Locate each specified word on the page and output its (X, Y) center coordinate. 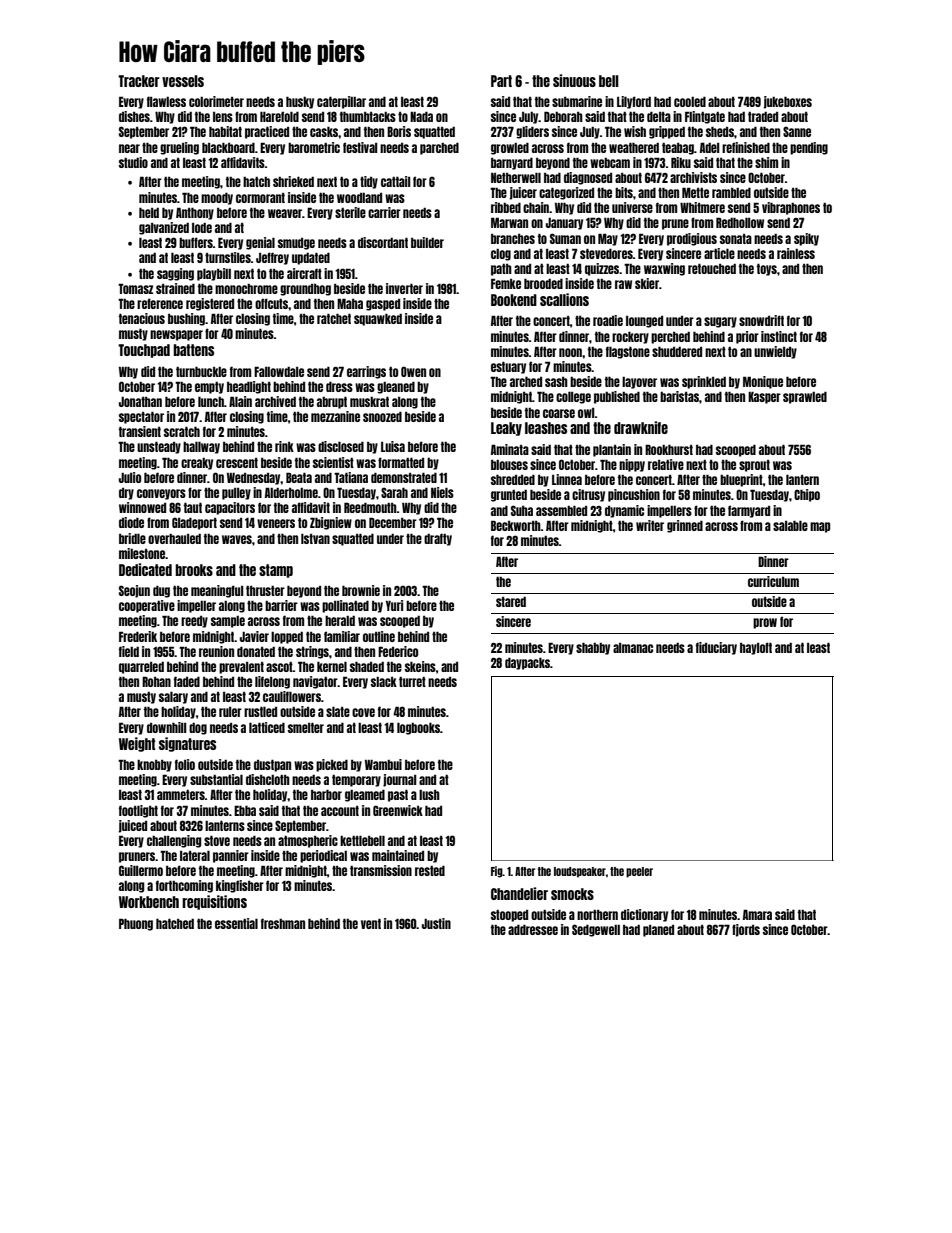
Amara (757, 914)
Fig (497, 872)
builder (427, 242)
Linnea (567, 479)
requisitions (214, 902)
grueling (179, 148)
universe (632, 207)
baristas (679, 396)
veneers (276, 523)
